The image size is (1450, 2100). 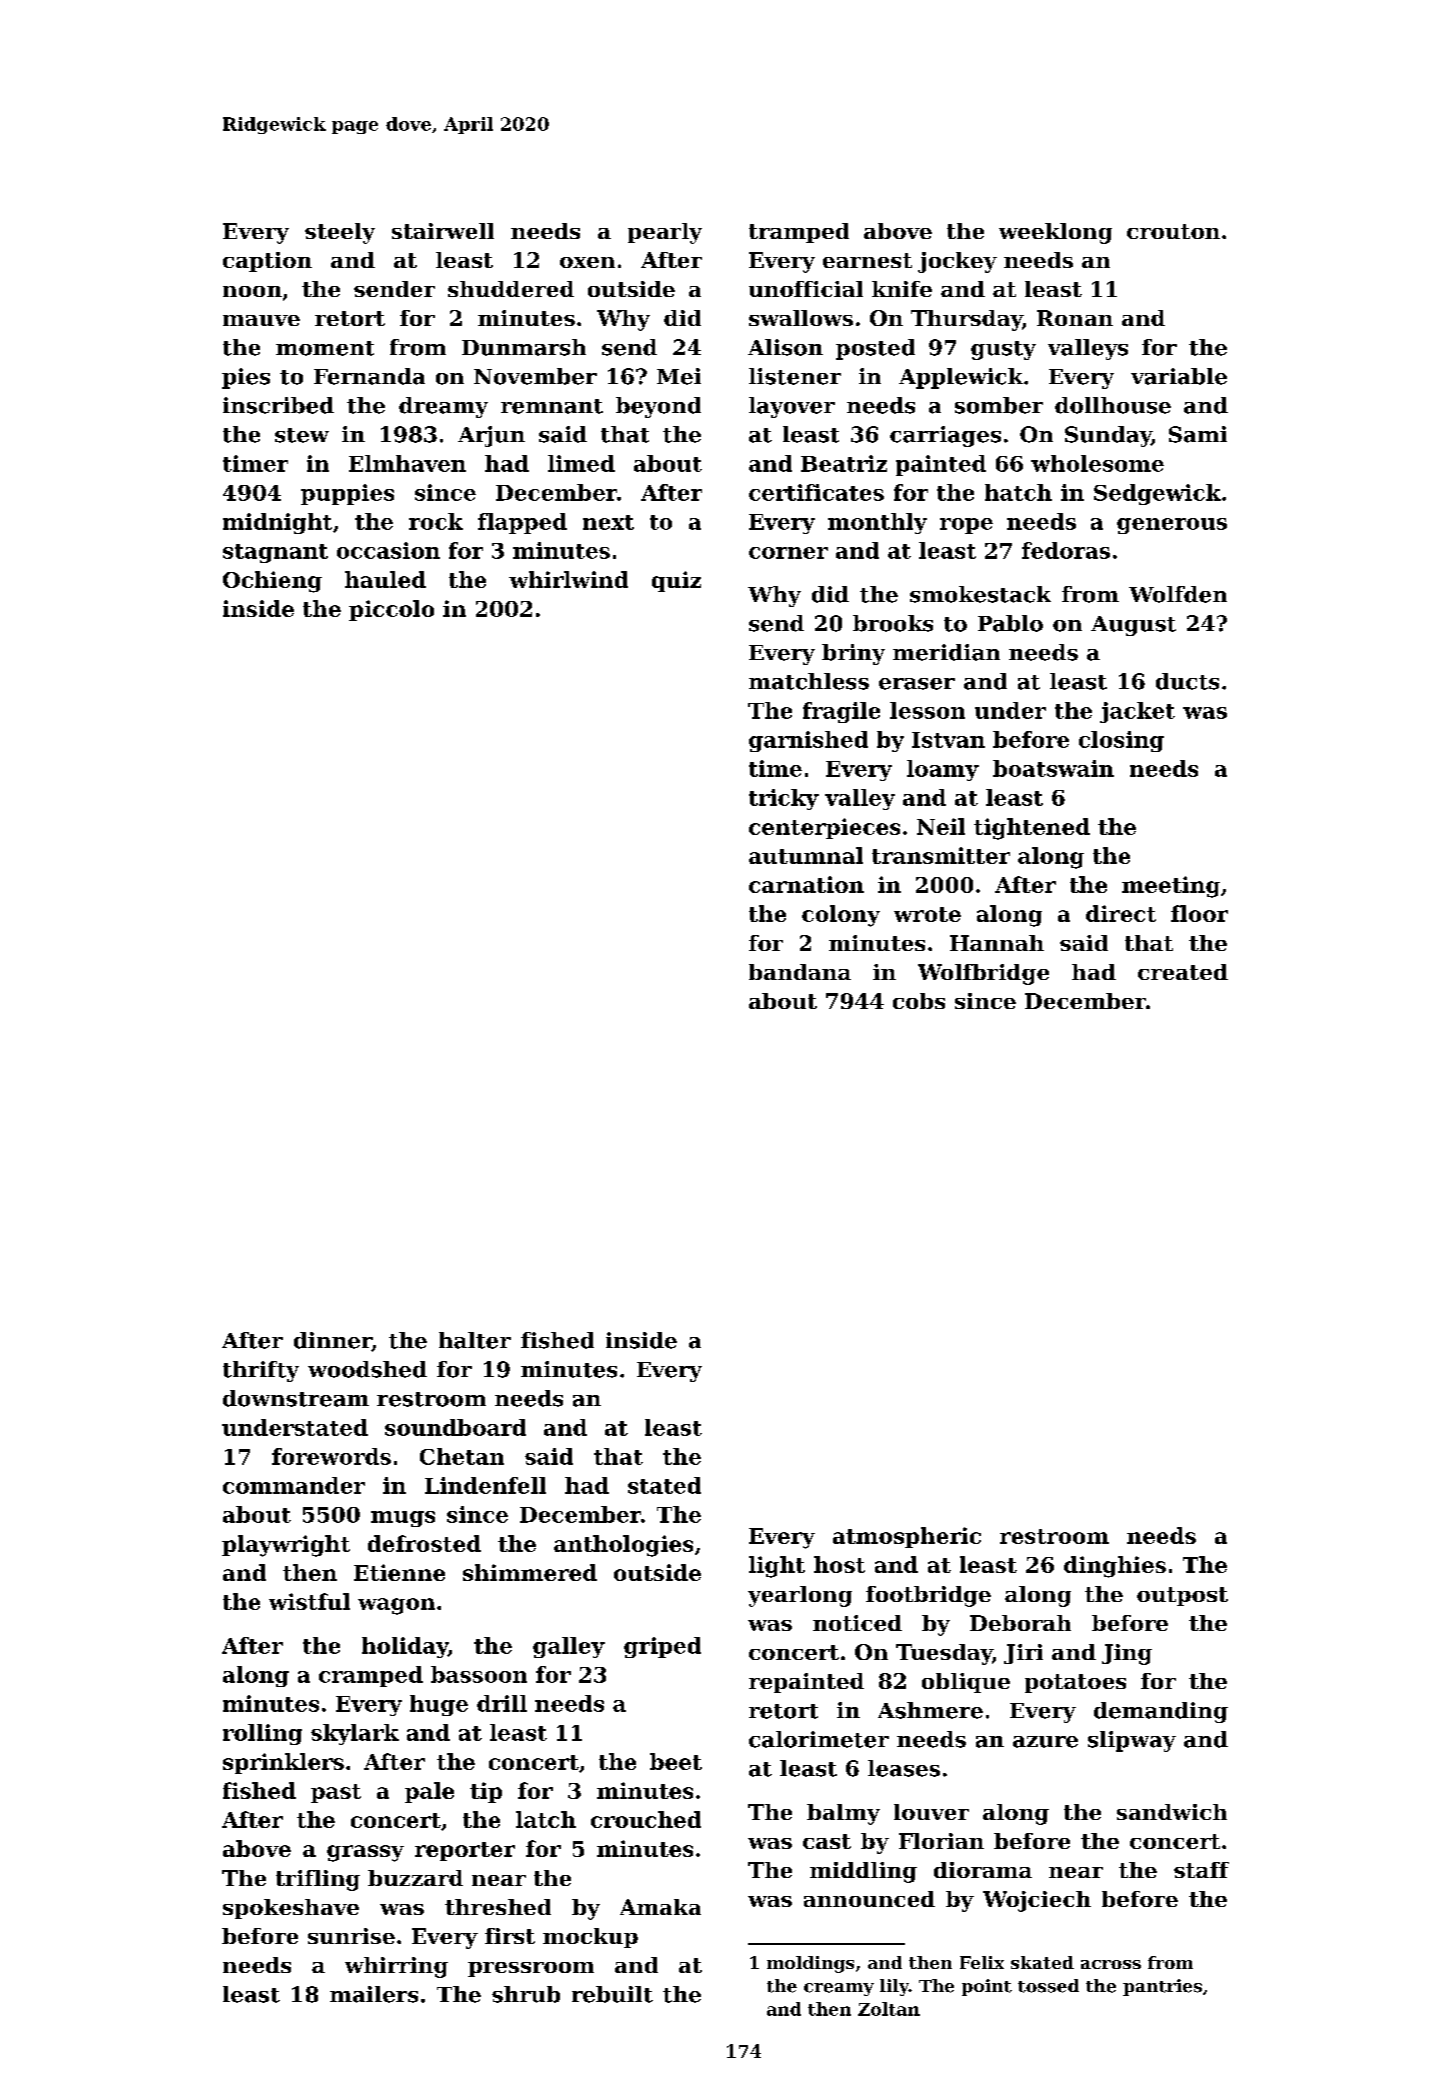 What do you see at coordinates (1199, 913) in the screenshot?
I see `floor` at bounding box center [1199, 913].
